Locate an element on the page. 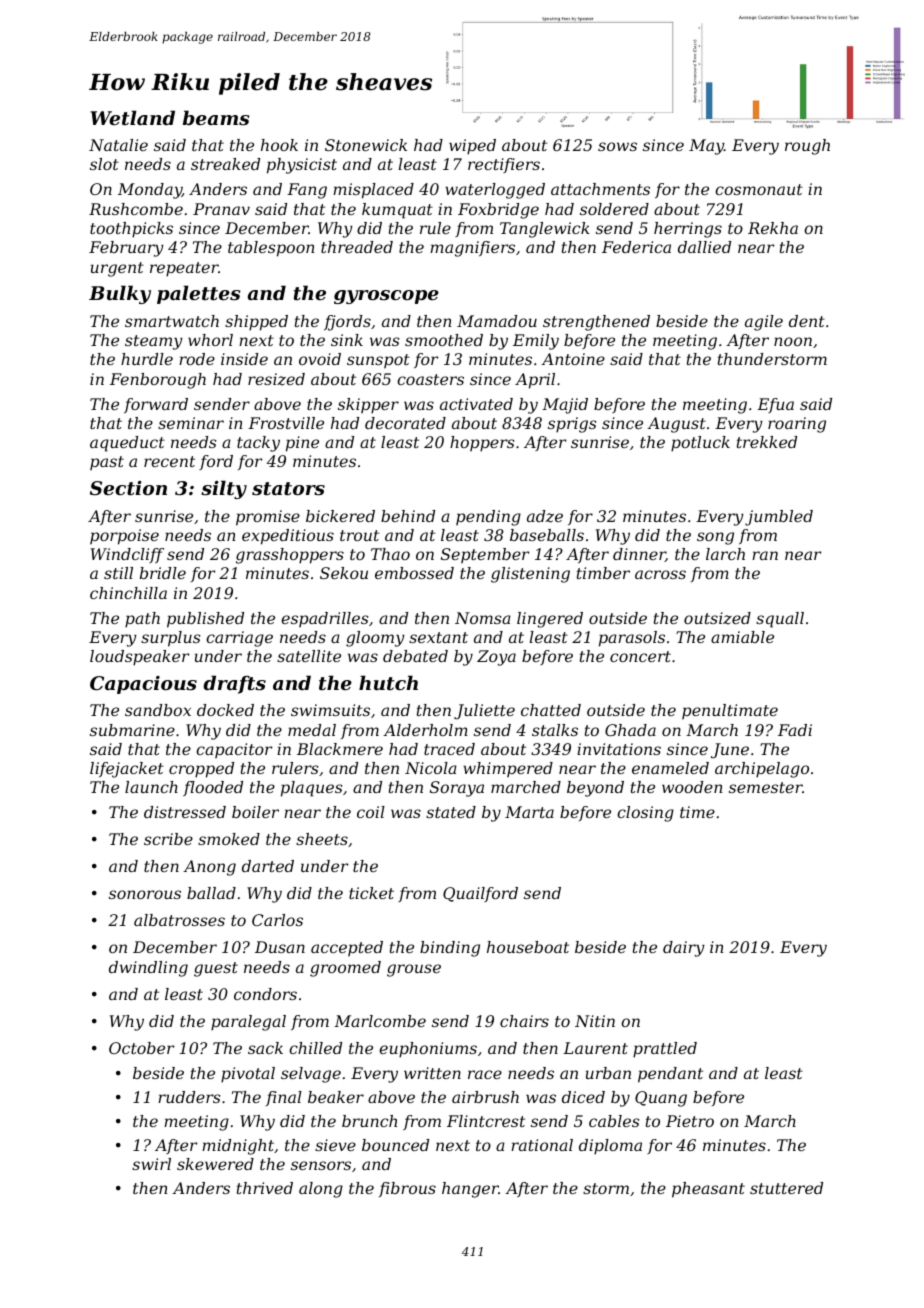 Image resolution: width=924 pixels, height=1308 pixels. flooded is located at coordinates (213, 788).
